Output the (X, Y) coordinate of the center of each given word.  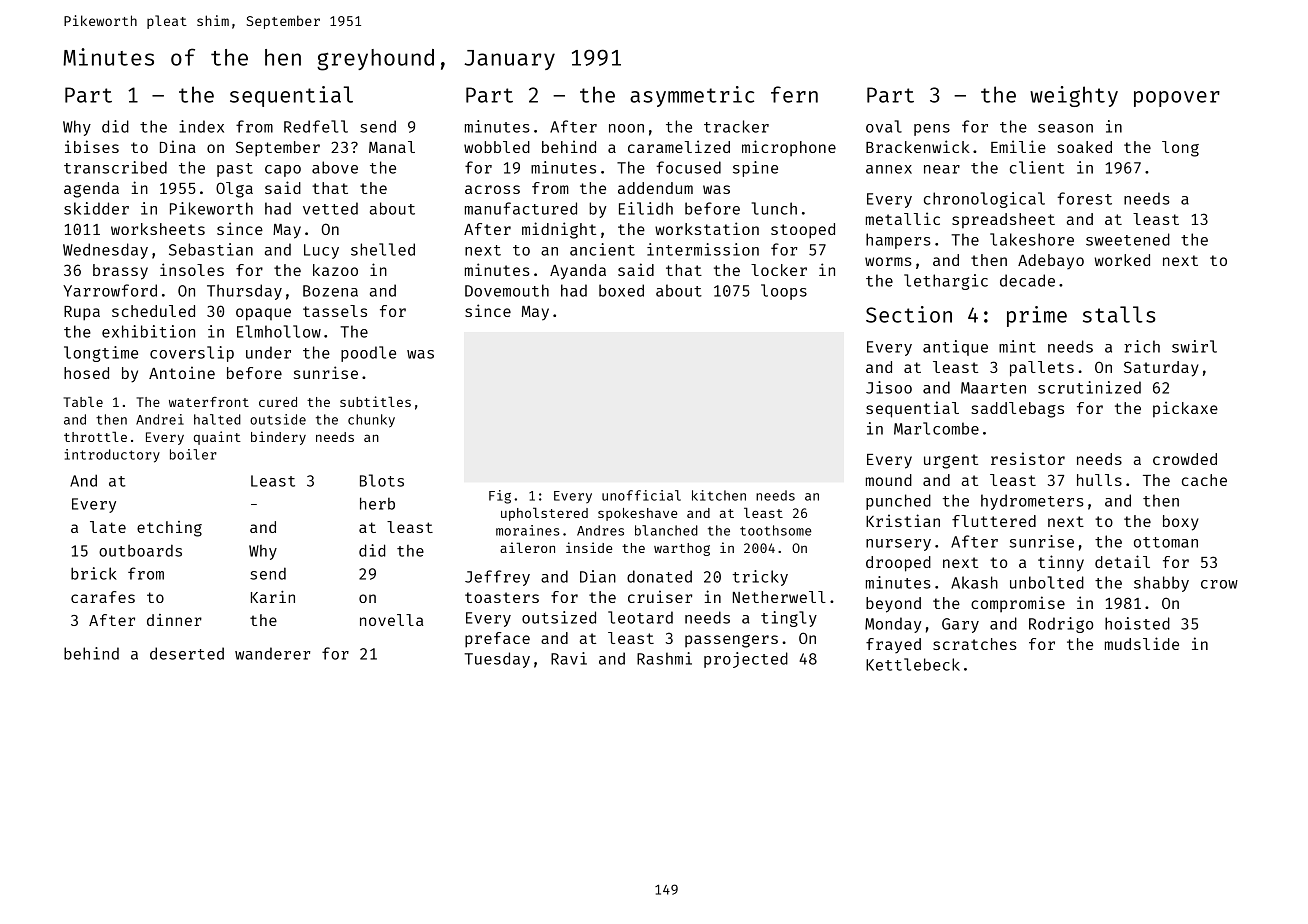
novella (392, 620)
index (201, 126)
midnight (559, 230)
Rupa (82, 313)
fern (794, 94)
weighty (1074, 96)
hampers (898, 241)
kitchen (719, 495)
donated (659, 576)
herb (377, 503)
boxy (1181, 523)
